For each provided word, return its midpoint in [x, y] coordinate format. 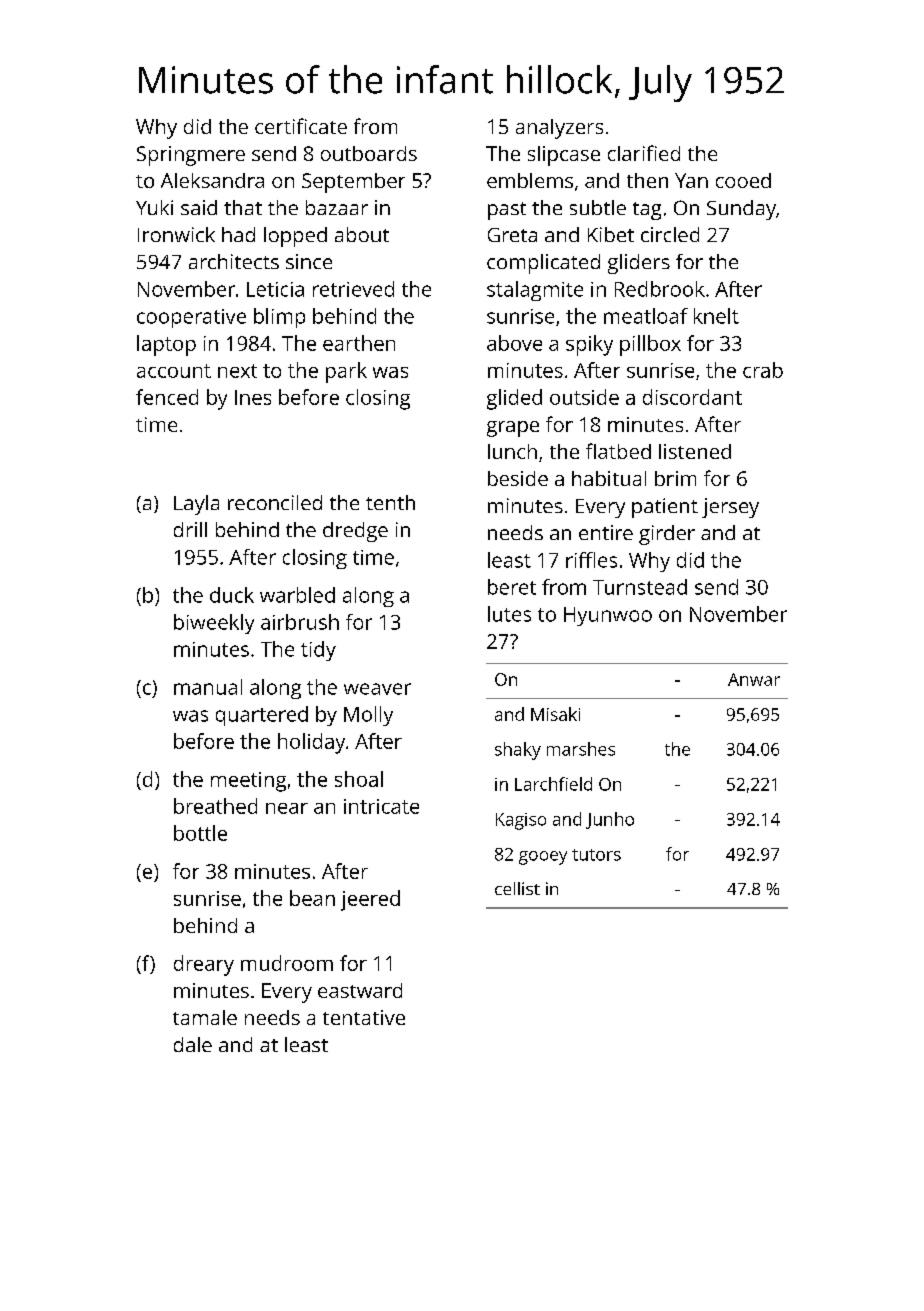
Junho [610, 820]
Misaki [555, 714]
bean [312, 898]
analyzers [559, 129]
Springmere [191, 156]
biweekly [214, 624]
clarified [644, 153]
